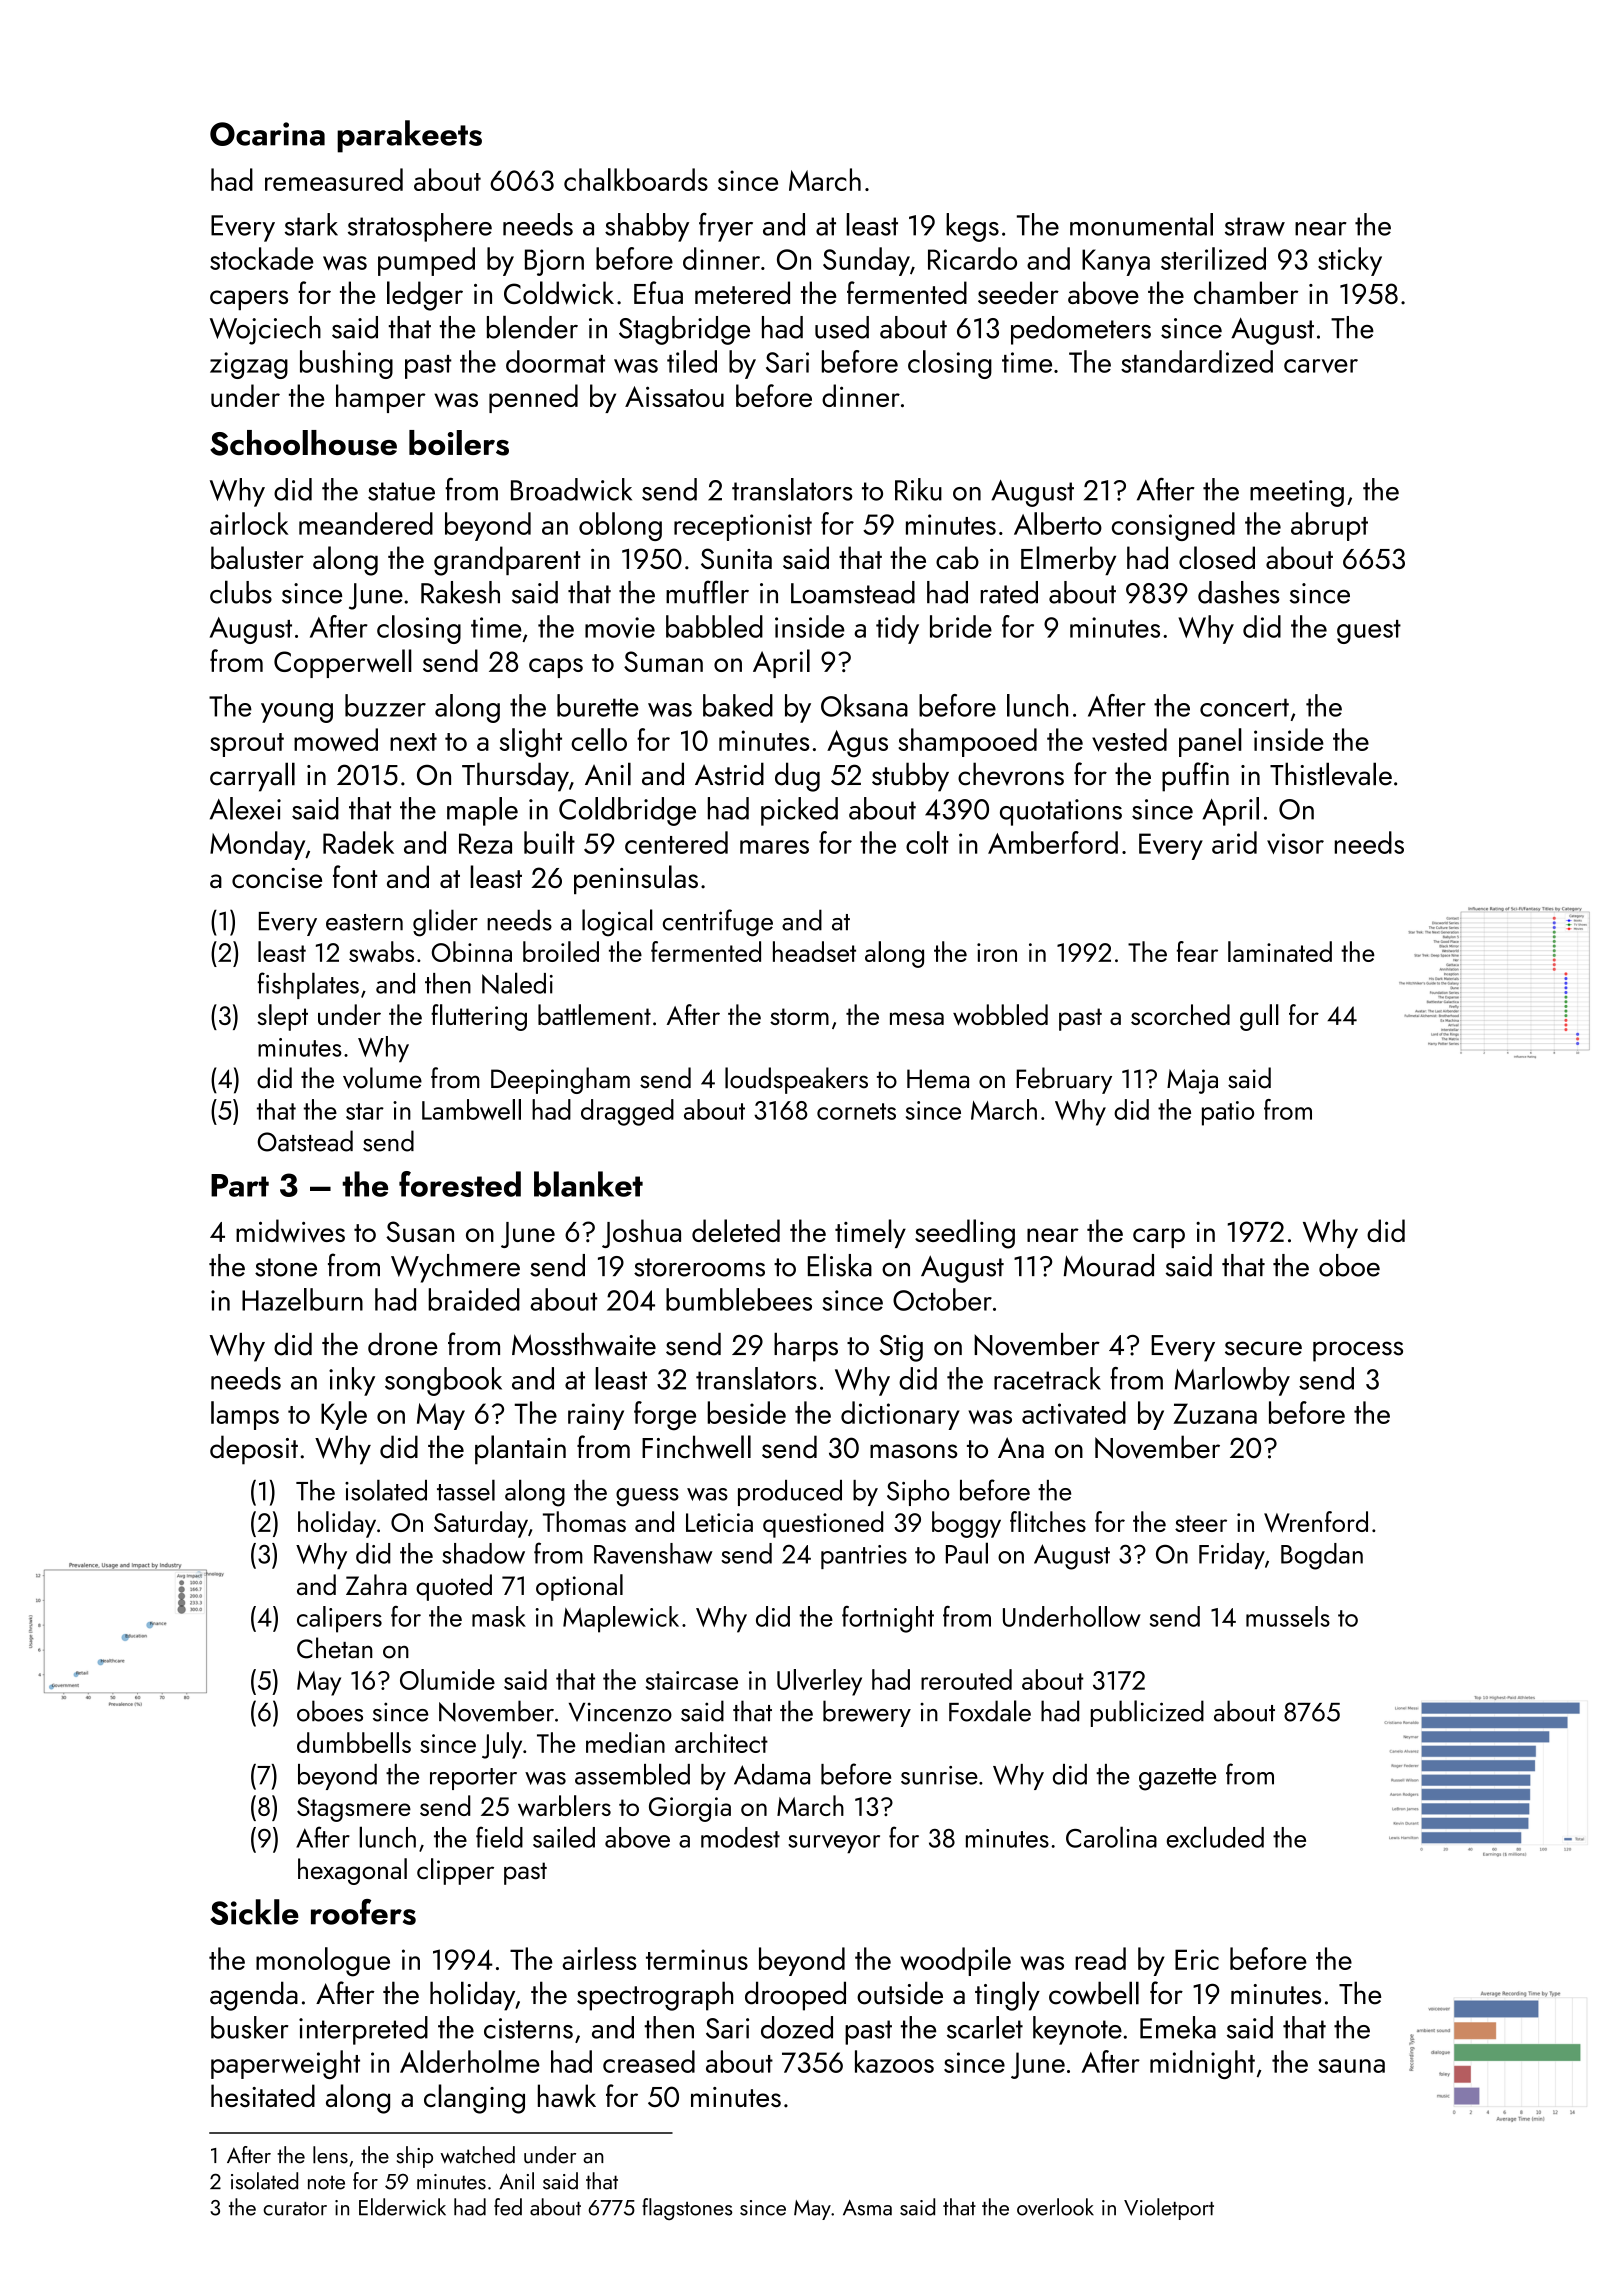 The image size is (1620, 2292). Describe the element at coordinates (714, 626) in the screenshot. I see `babbled` at that location.
